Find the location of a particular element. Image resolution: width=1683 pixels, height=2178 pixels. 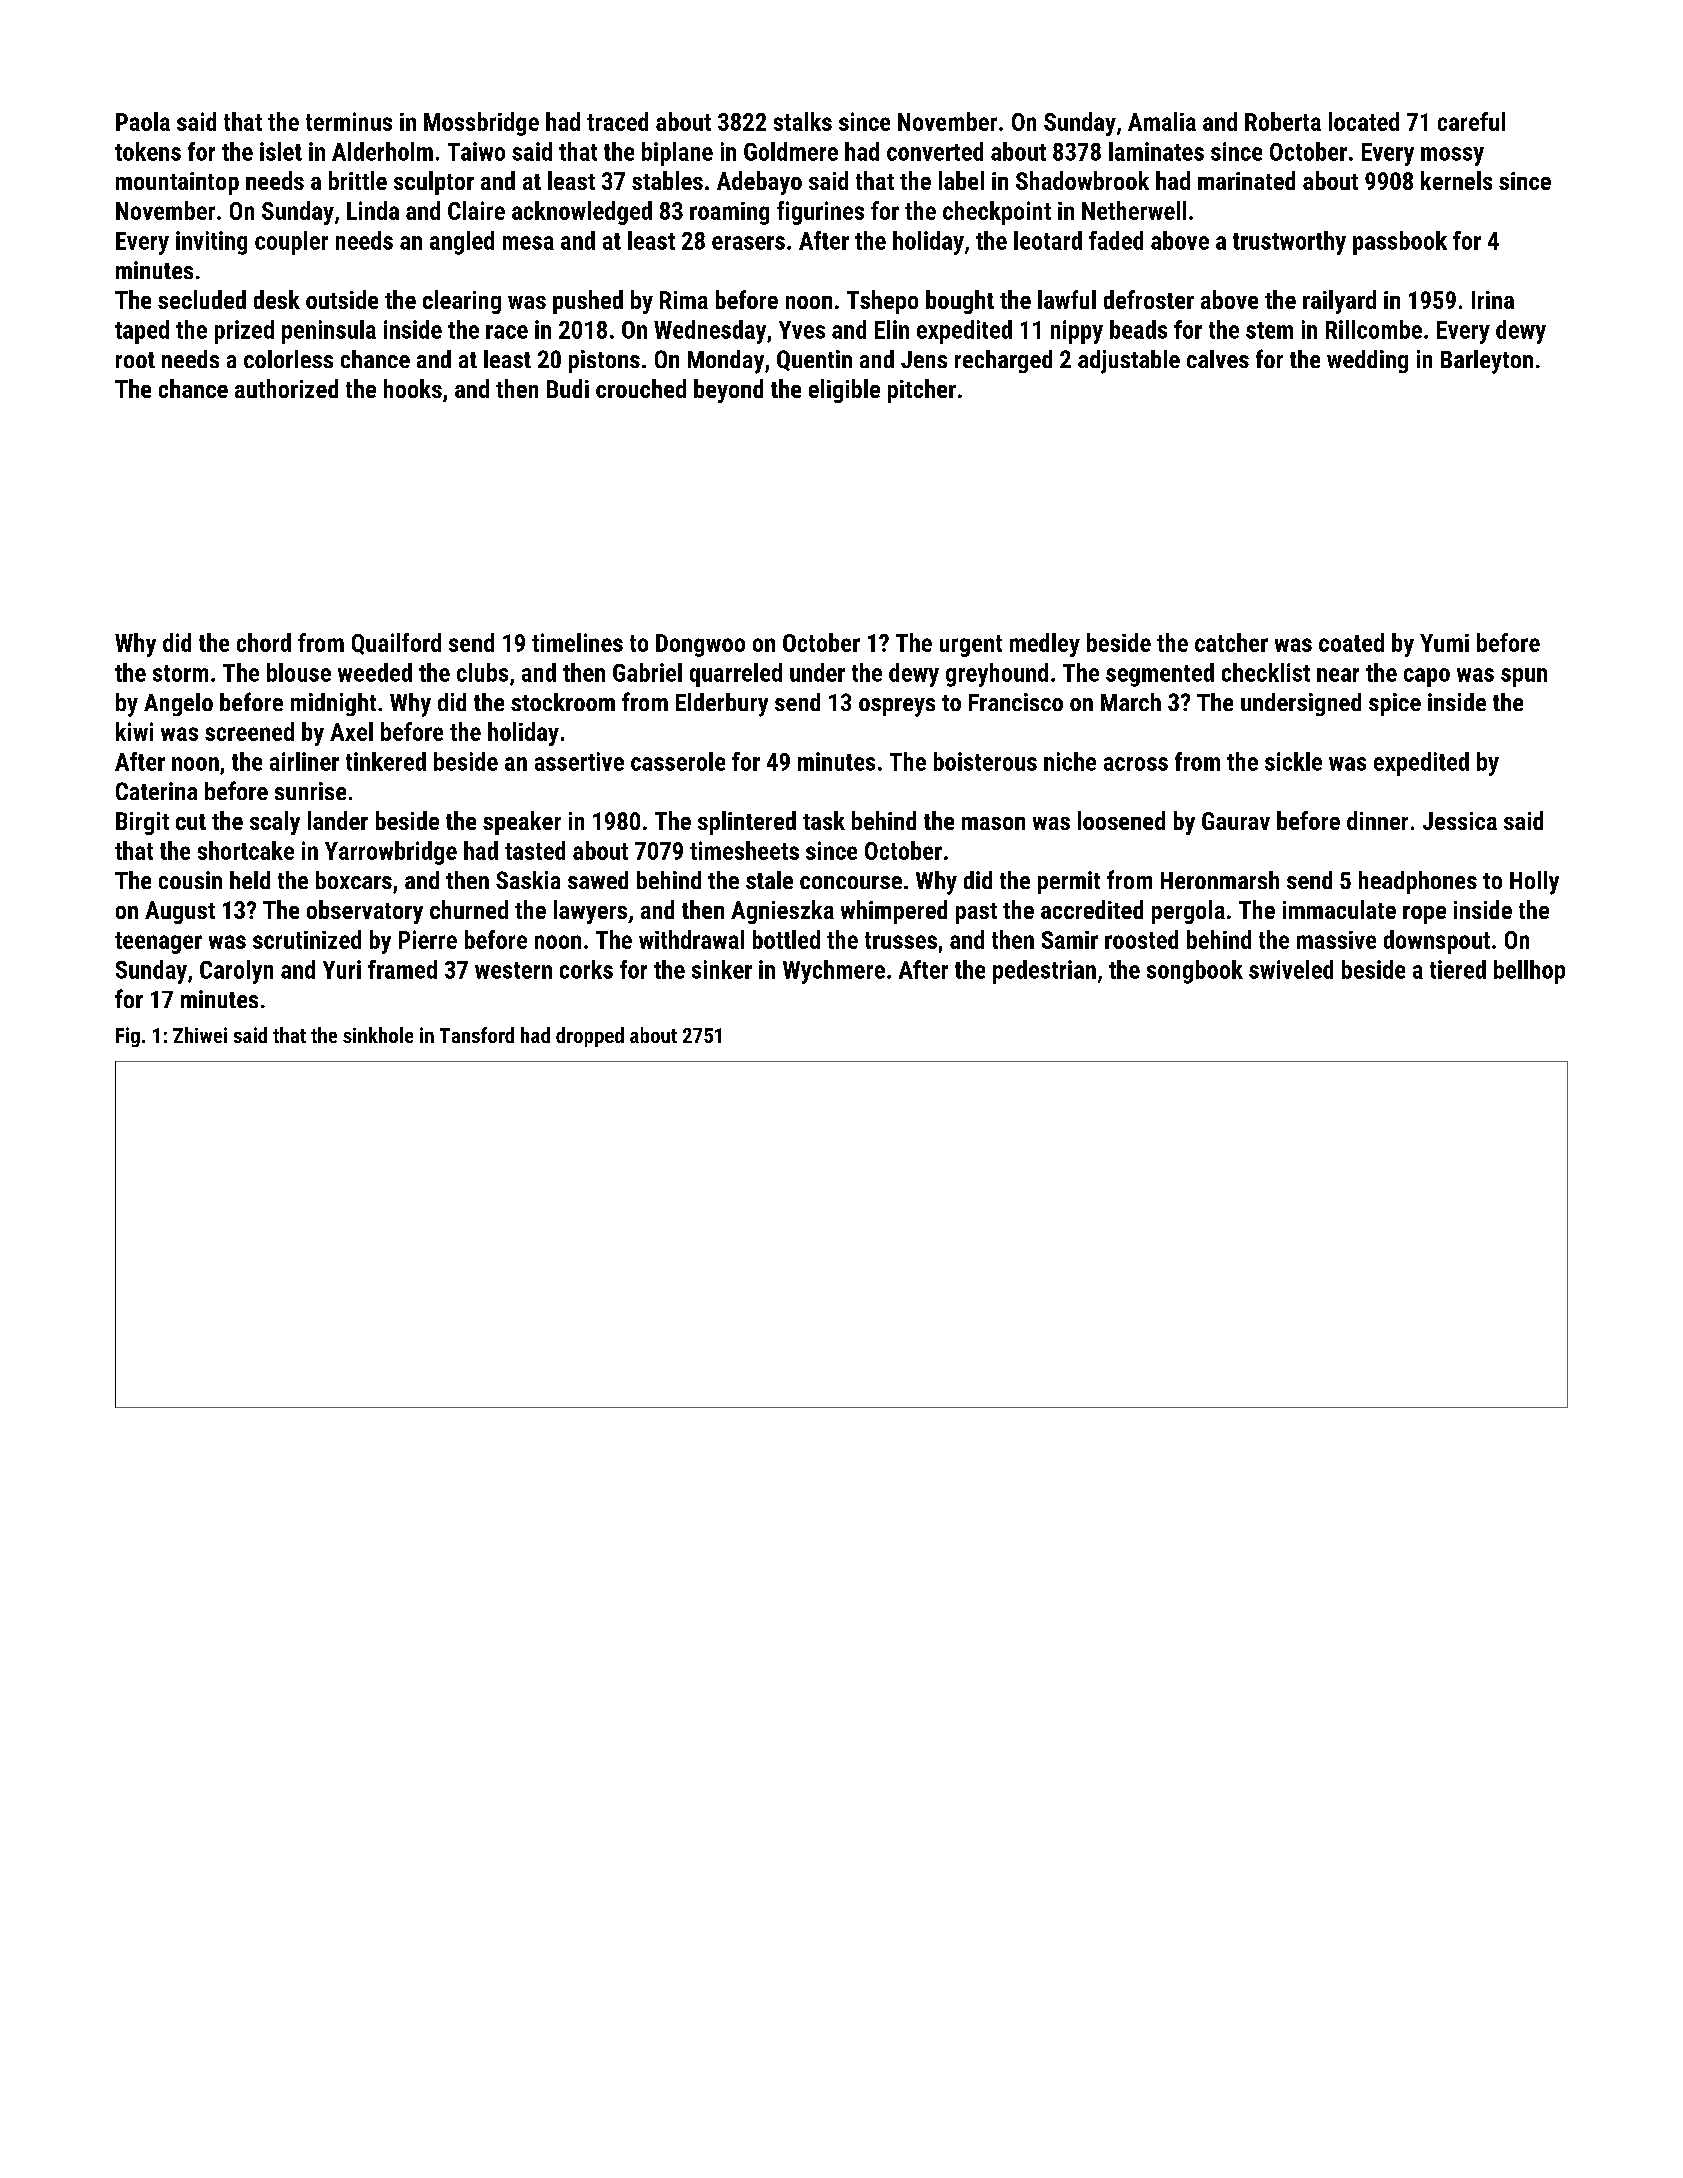

Holly is located at coordinates (1534, 883).
